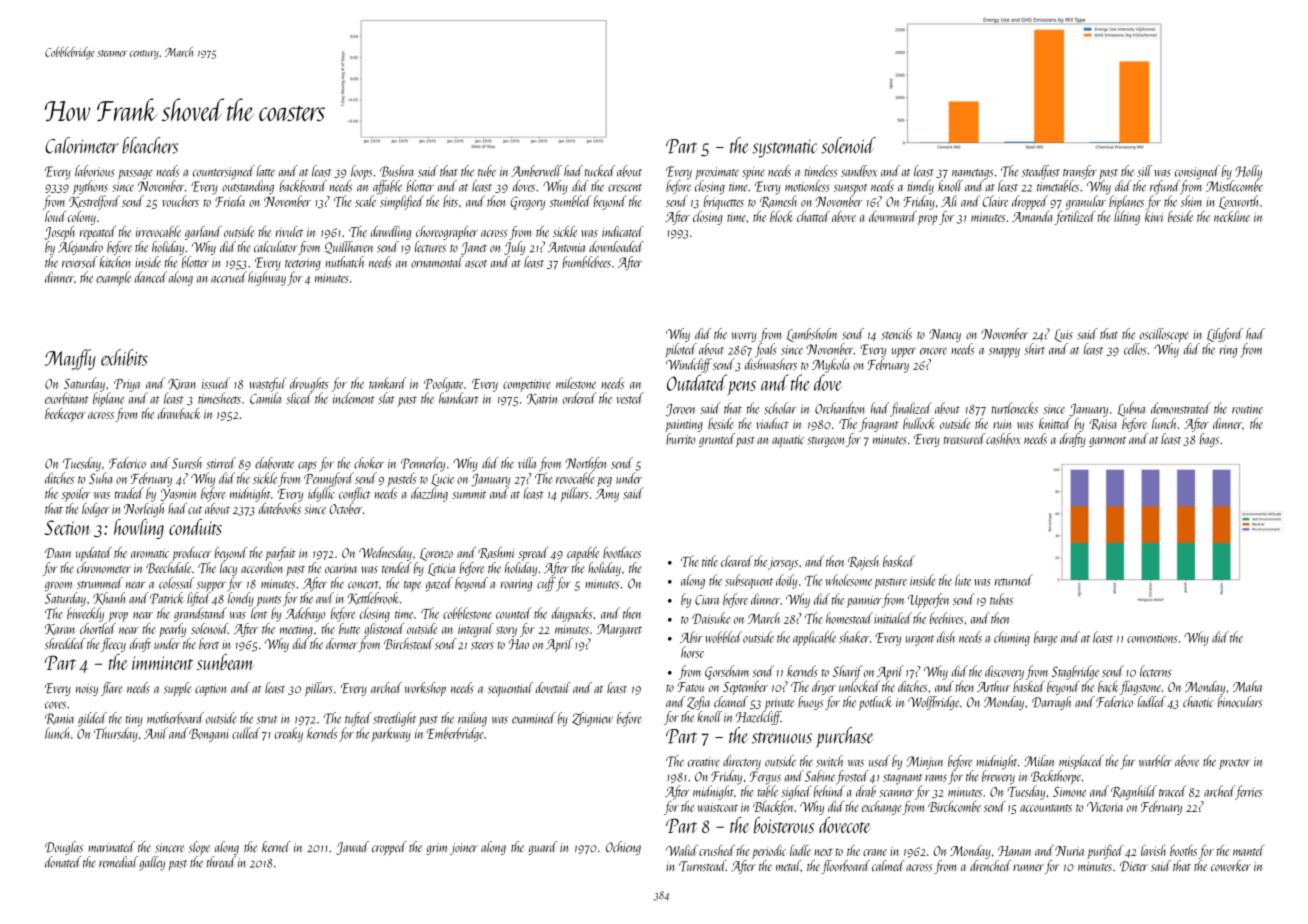 The height and width of the screenshot is (924, 1308). I want to click on Darragh, so click(1051, 703).
